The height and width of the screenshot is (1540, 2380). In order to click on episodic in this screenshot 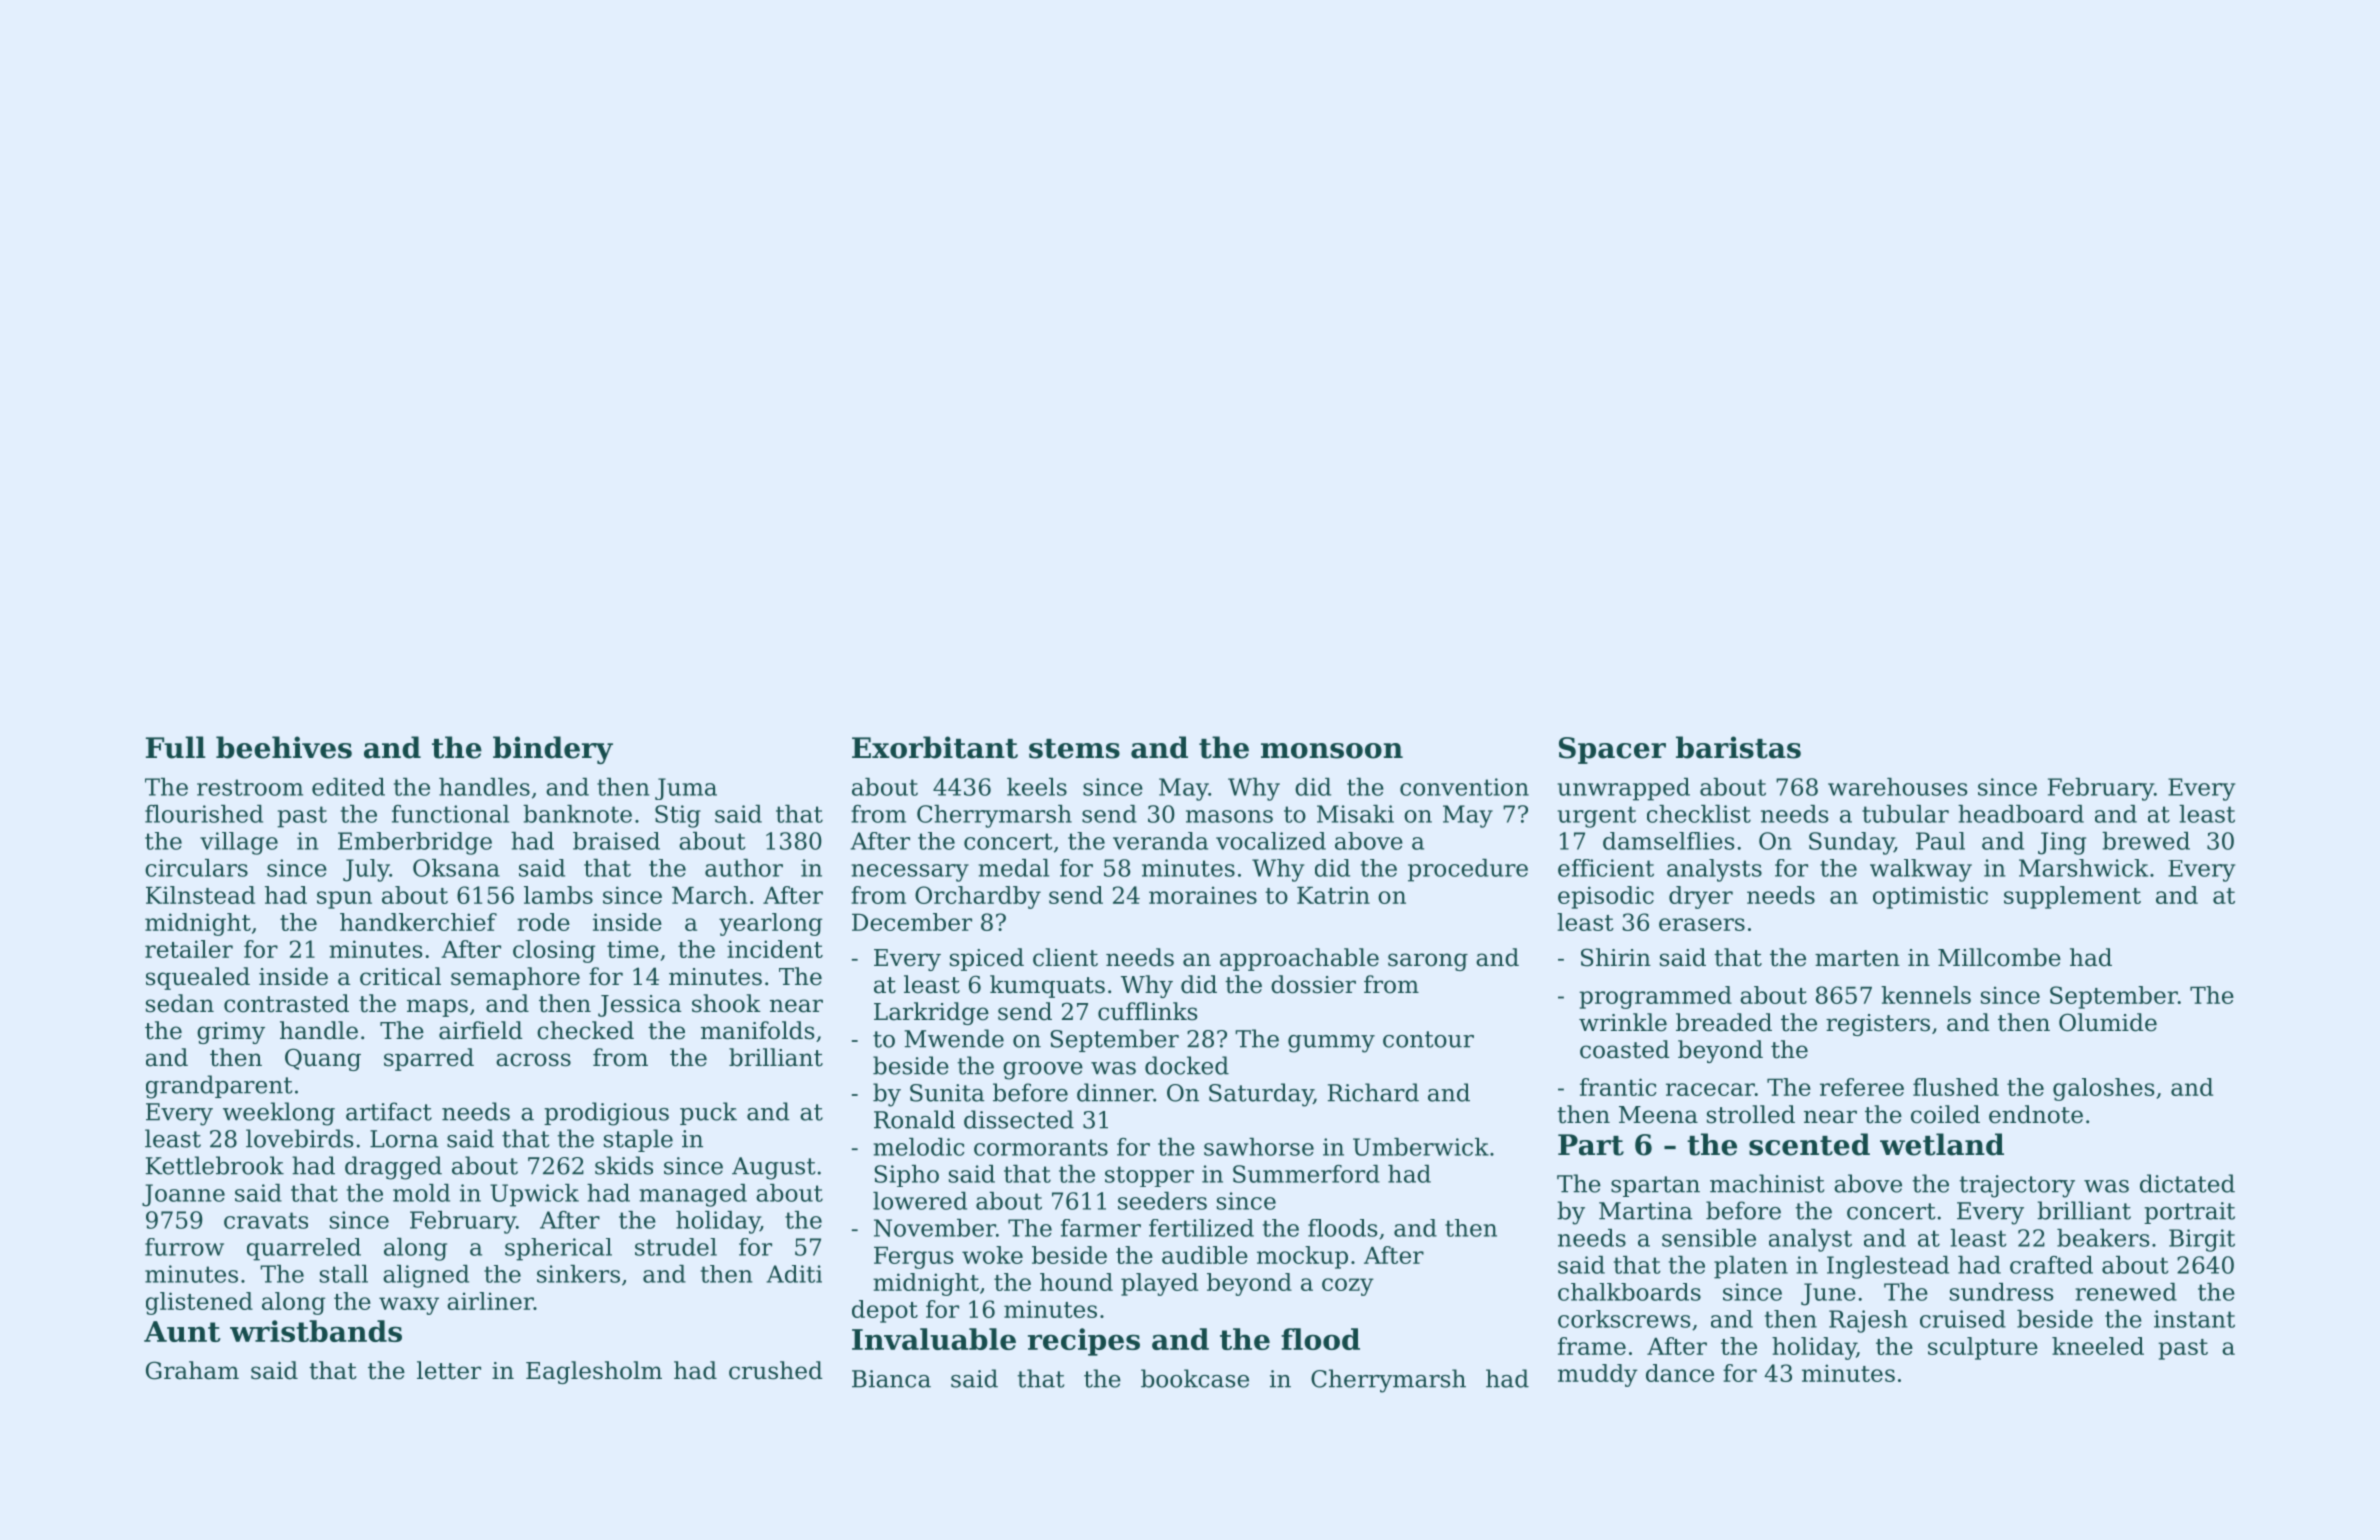, I will do `click(1606, 897)`.
